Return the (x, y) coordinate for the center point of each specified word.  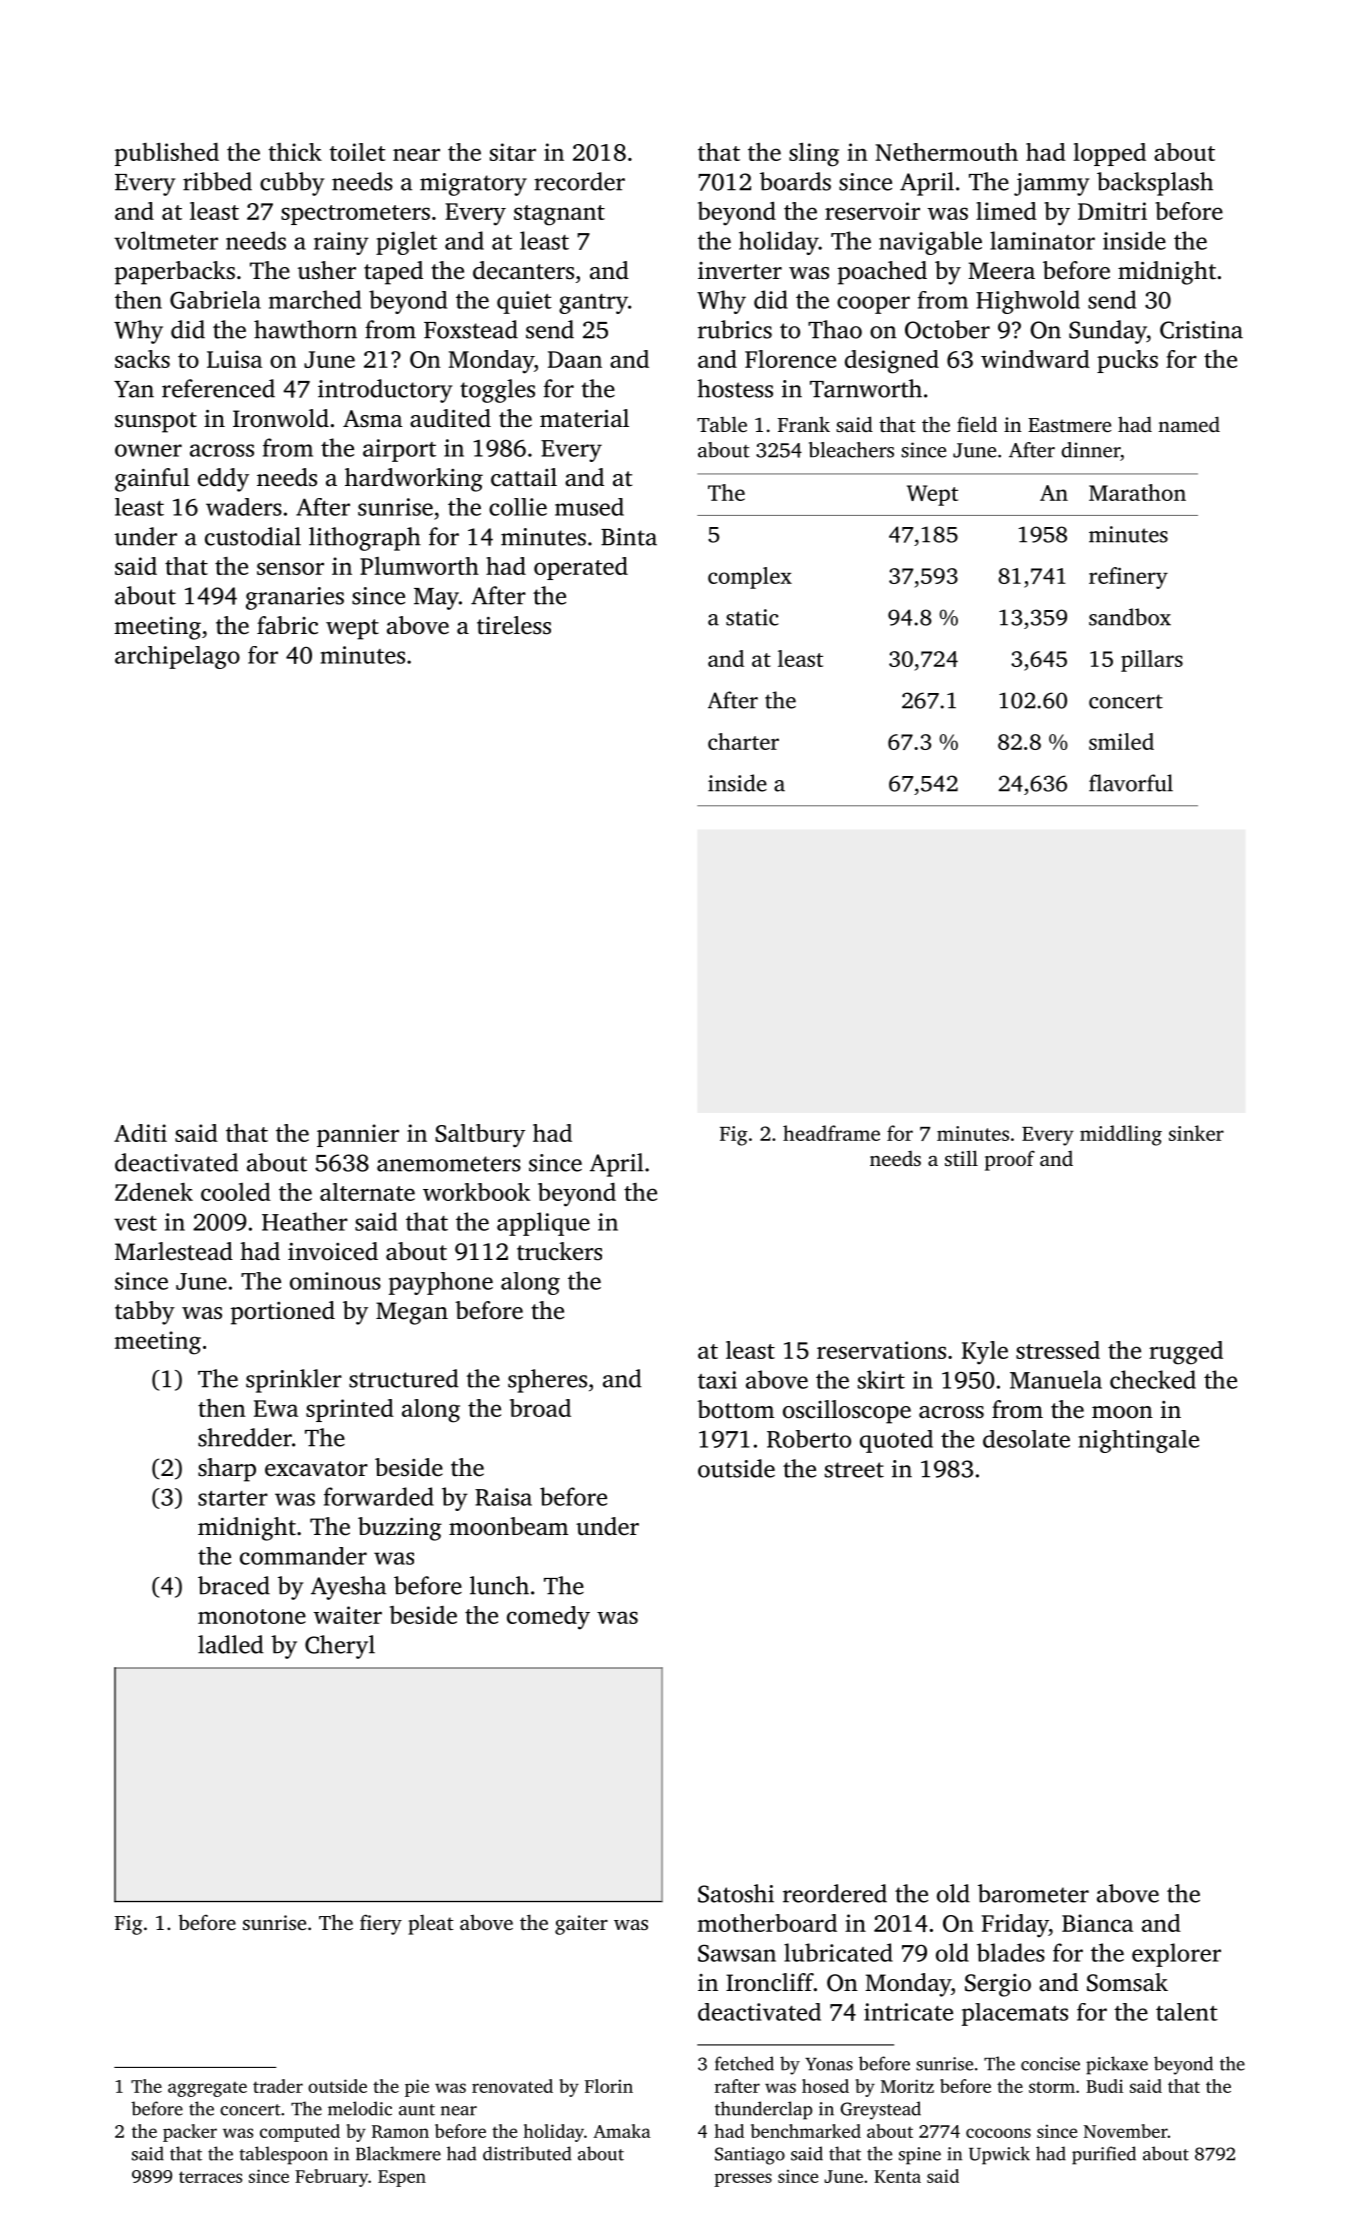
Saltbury (480, 1136)
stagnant (559, 215)
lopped (1109, 154)
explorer (1176, 1955)
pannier (358, 1135)
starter (233, 1498)
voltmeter (166, 240)
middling (1121, 1135)
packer (190, 2133)
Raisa (503, 1497)
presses (743, 2180)
